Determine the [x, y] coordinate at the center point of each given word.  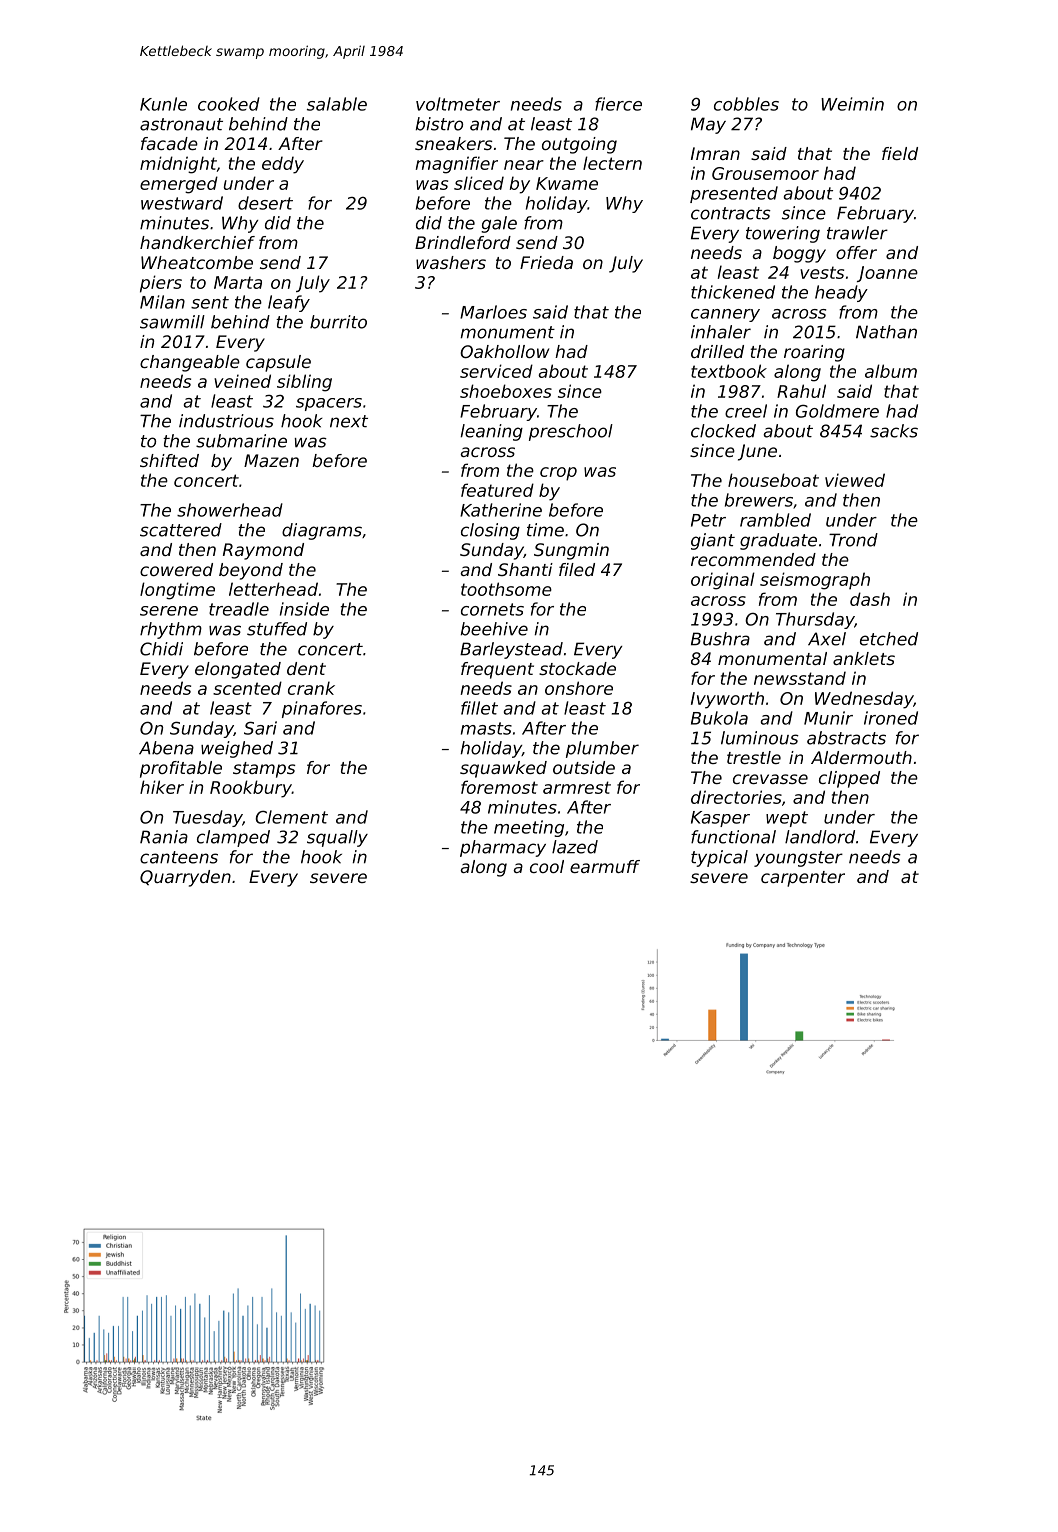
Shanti [525, 569]
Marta [238, 282]
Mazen [271, 460]
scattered [181, 530]
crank [311, 688]
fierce [618, 104]
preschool [571, 432]
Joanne [887, 274]
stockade [577, 668]
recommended [753, 559]
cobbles [746, 104]
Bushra [720, 639]
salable [337, 104]
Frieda [546, 262]
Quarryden [185, 878]
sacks [894, 431]
